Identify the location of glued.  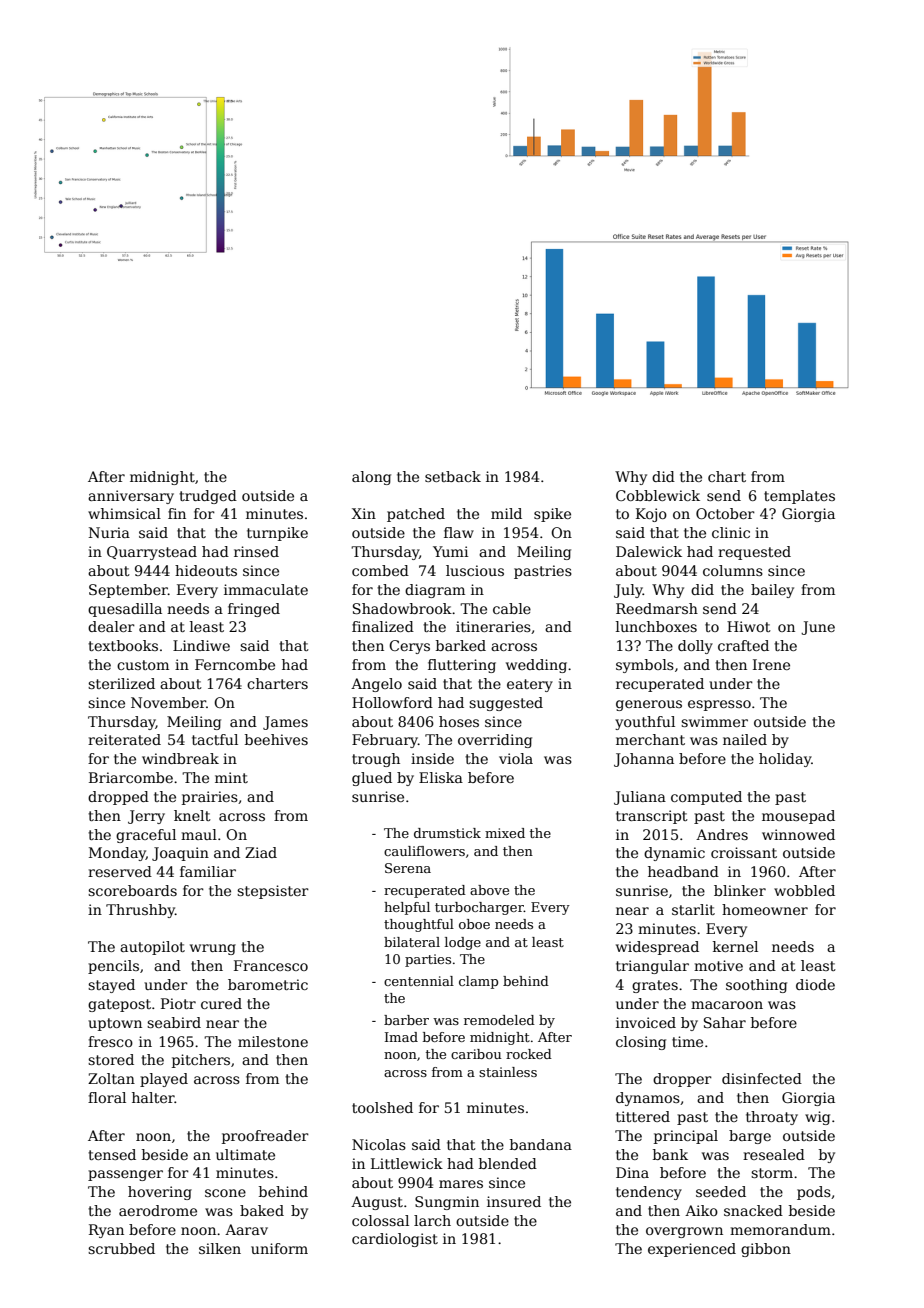
(372, 779).
